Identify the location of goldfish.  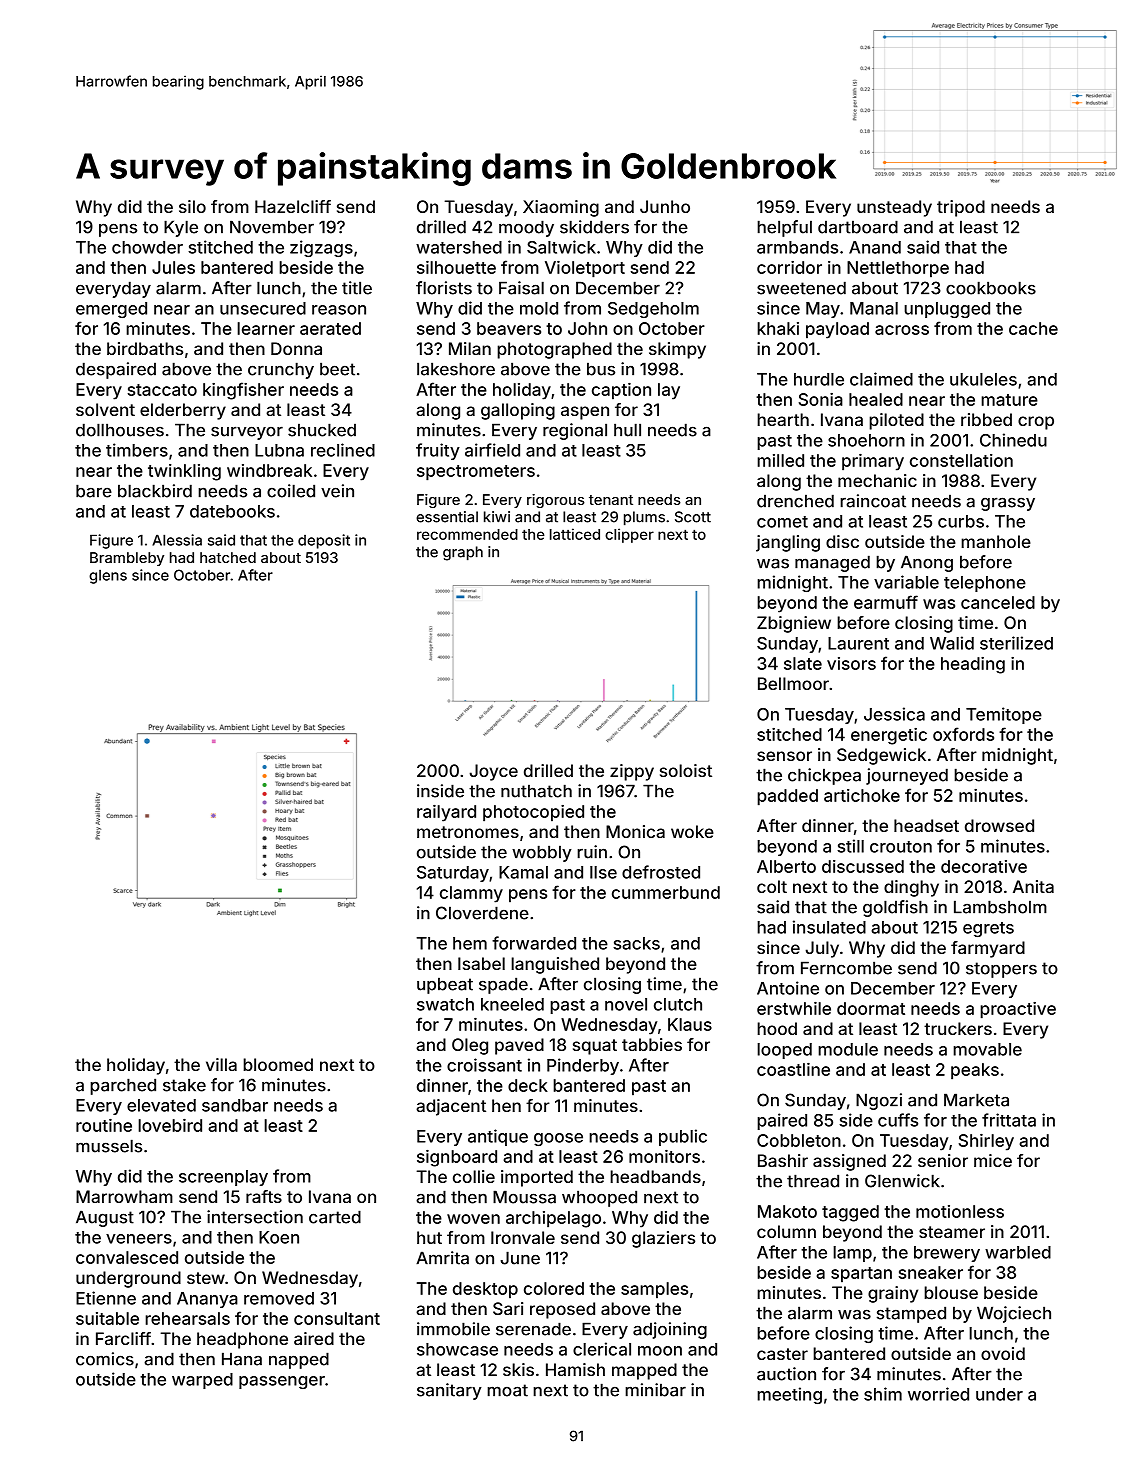
(895, 908).
